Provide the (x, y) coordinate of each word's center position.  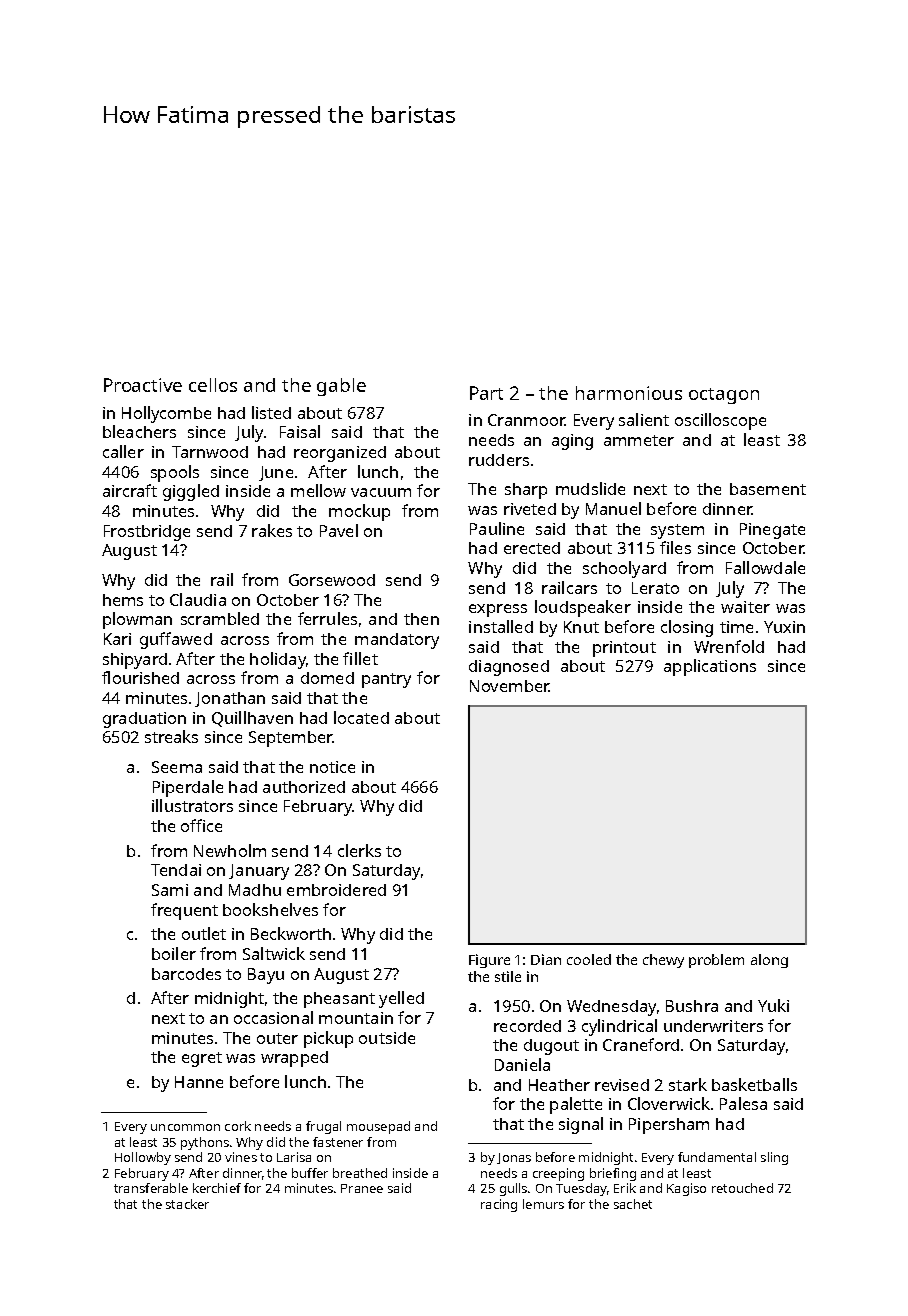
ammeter (639, 440)
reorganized (340, 454)
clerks (359, 850)
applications (710, 667)
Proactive (143, 385)
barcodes (186, 974)
